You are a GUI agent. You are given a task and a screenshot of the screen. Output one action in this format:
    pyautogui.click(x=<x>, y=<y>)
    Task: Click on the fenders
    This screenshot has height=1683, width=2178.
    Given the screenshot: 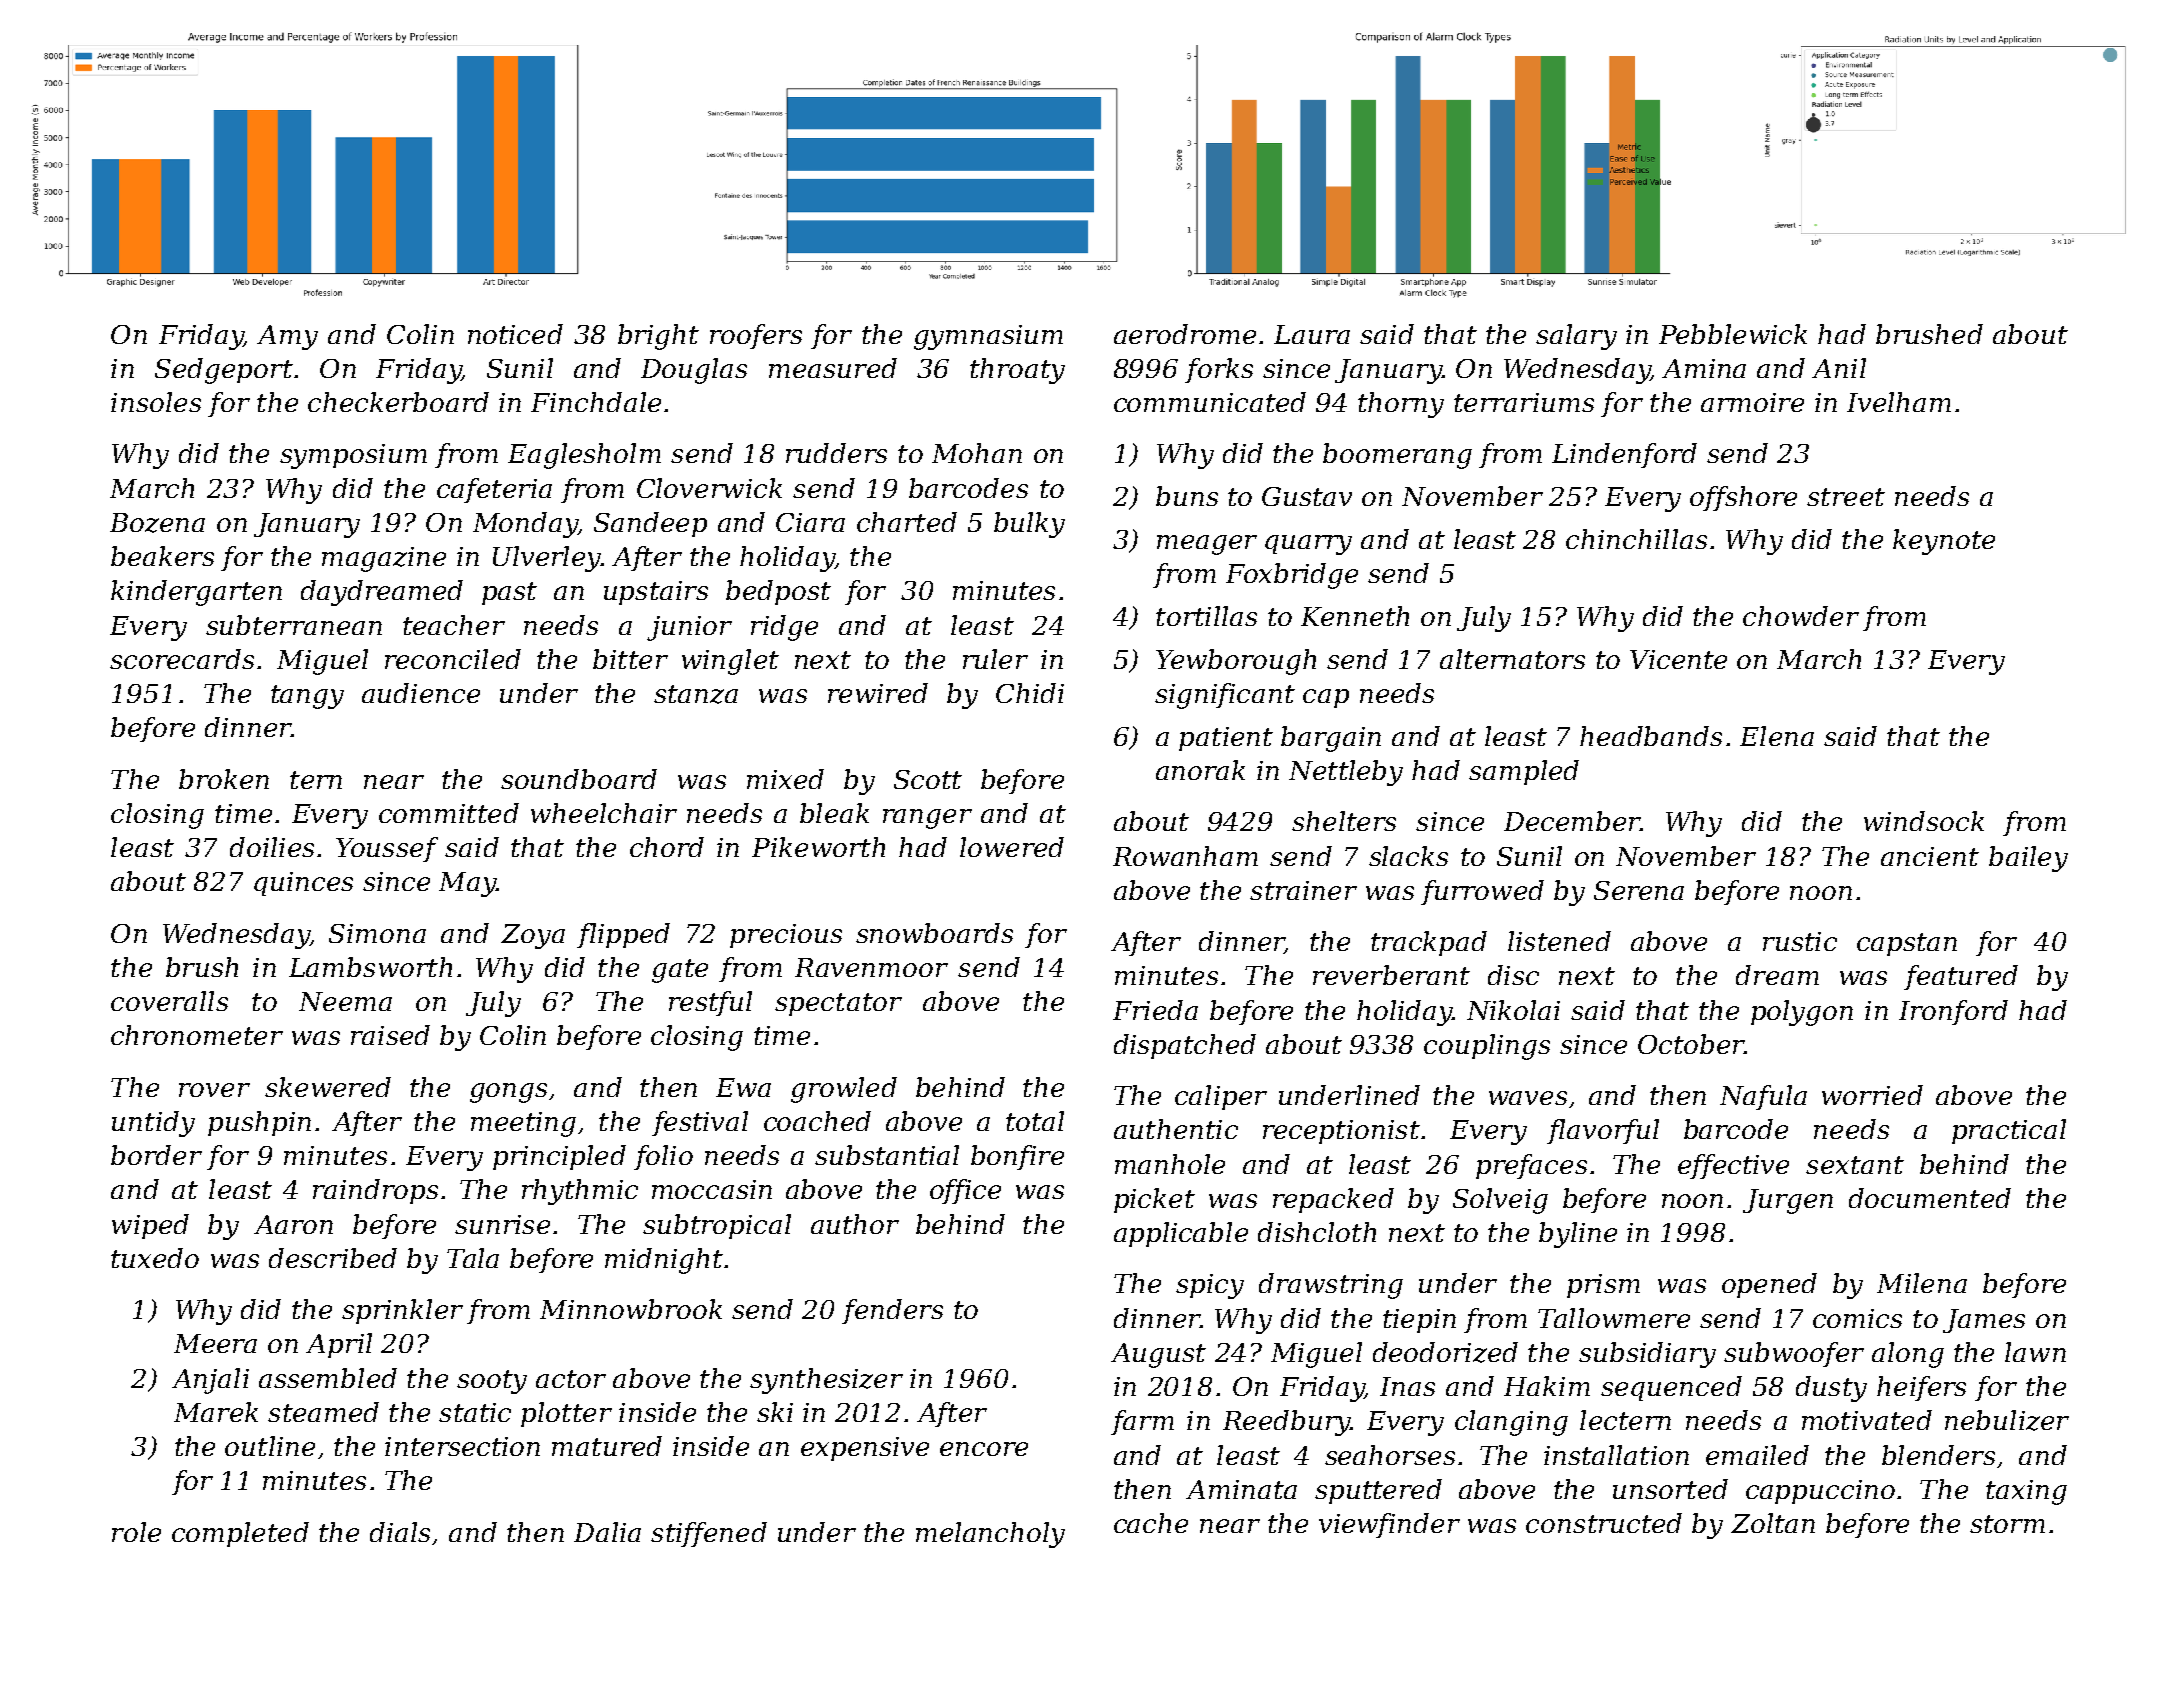 What is the action you would take?
    pyautogui.click(x=892, y=1311)
